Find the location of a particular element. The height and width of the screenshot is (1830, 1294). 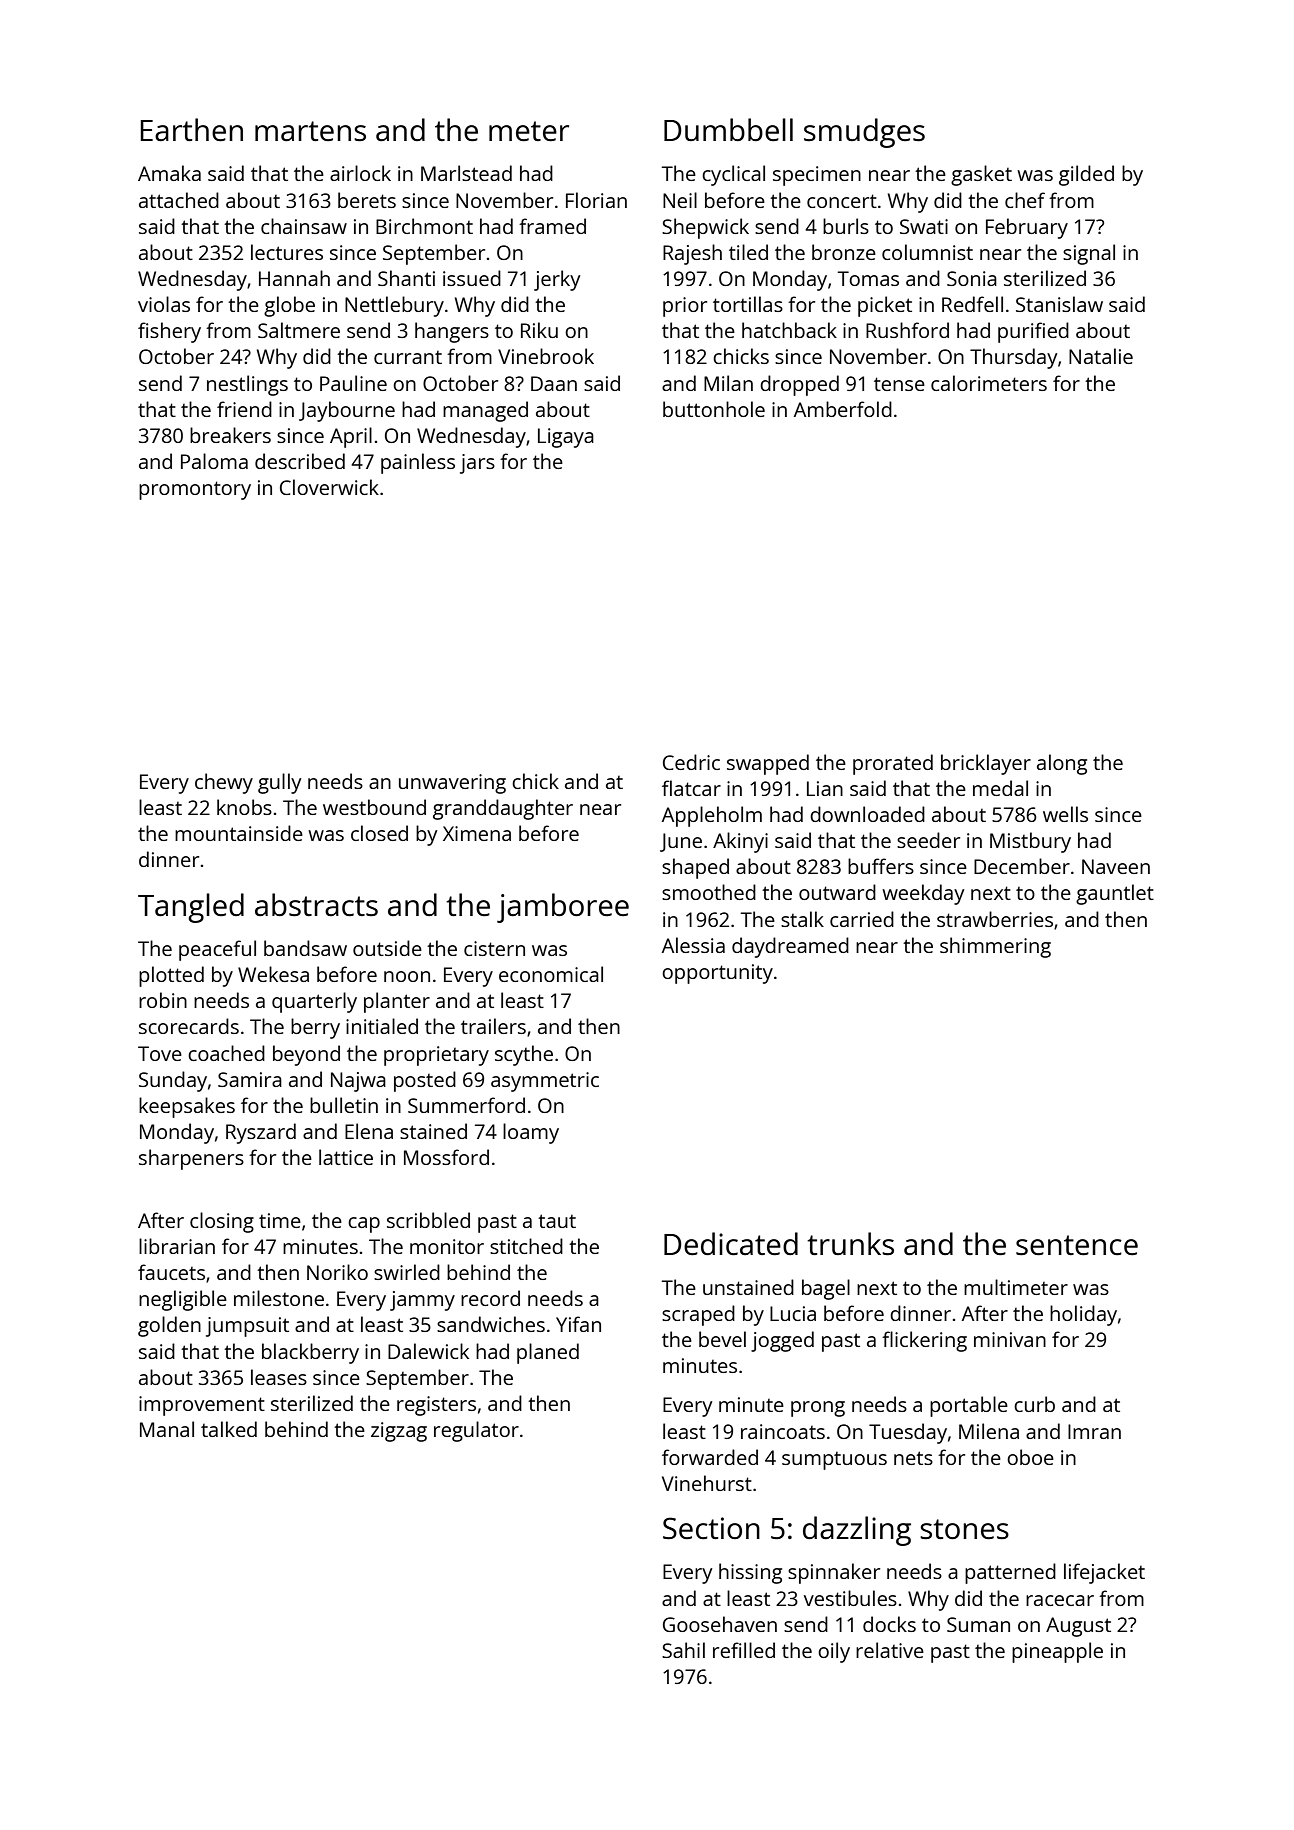

painless is located at coordinates (418, 463).
